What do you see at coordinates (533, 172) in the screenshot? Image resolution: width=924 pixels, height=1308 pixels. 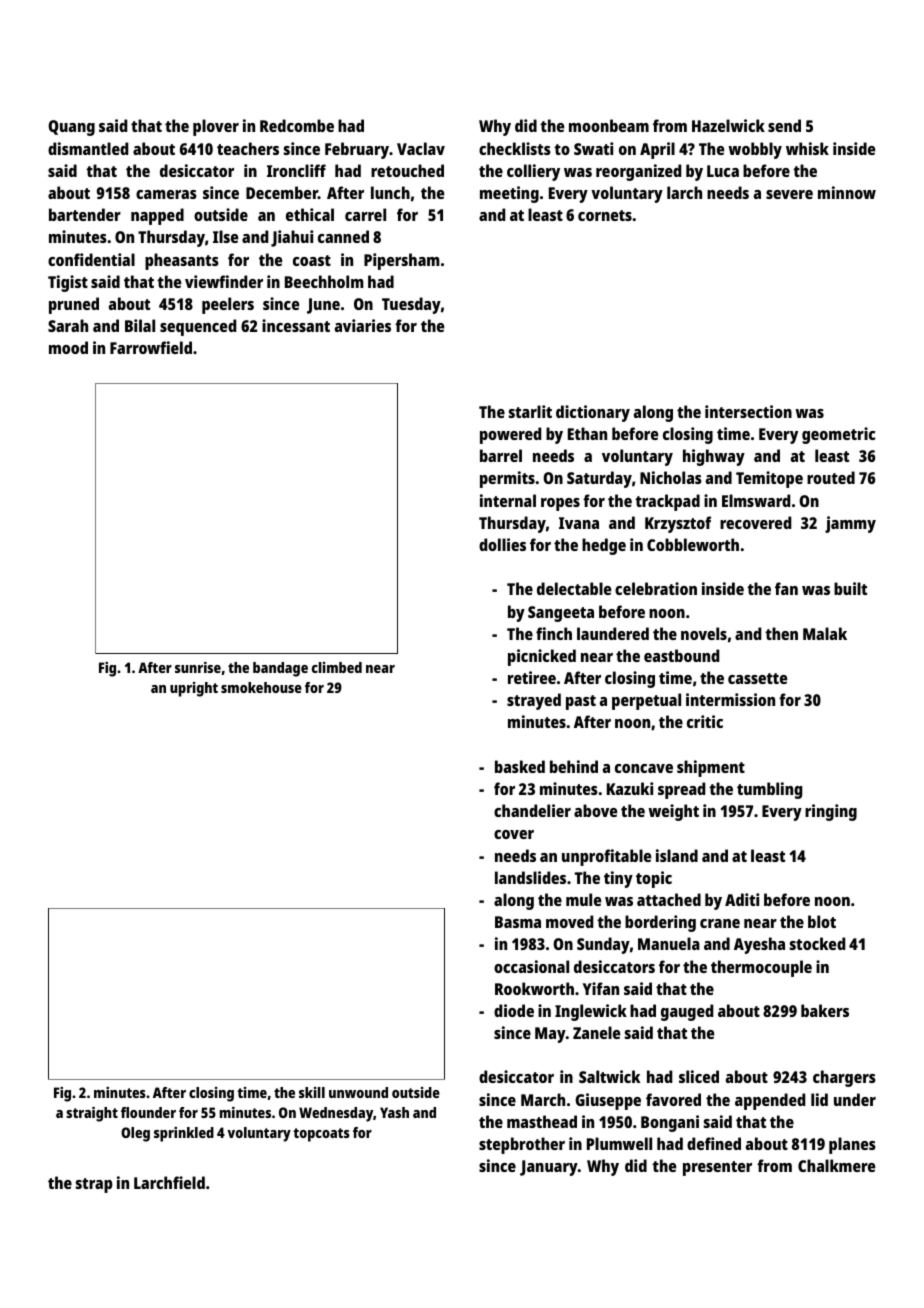 I see `colliery` at bounding box center [533, 172].
